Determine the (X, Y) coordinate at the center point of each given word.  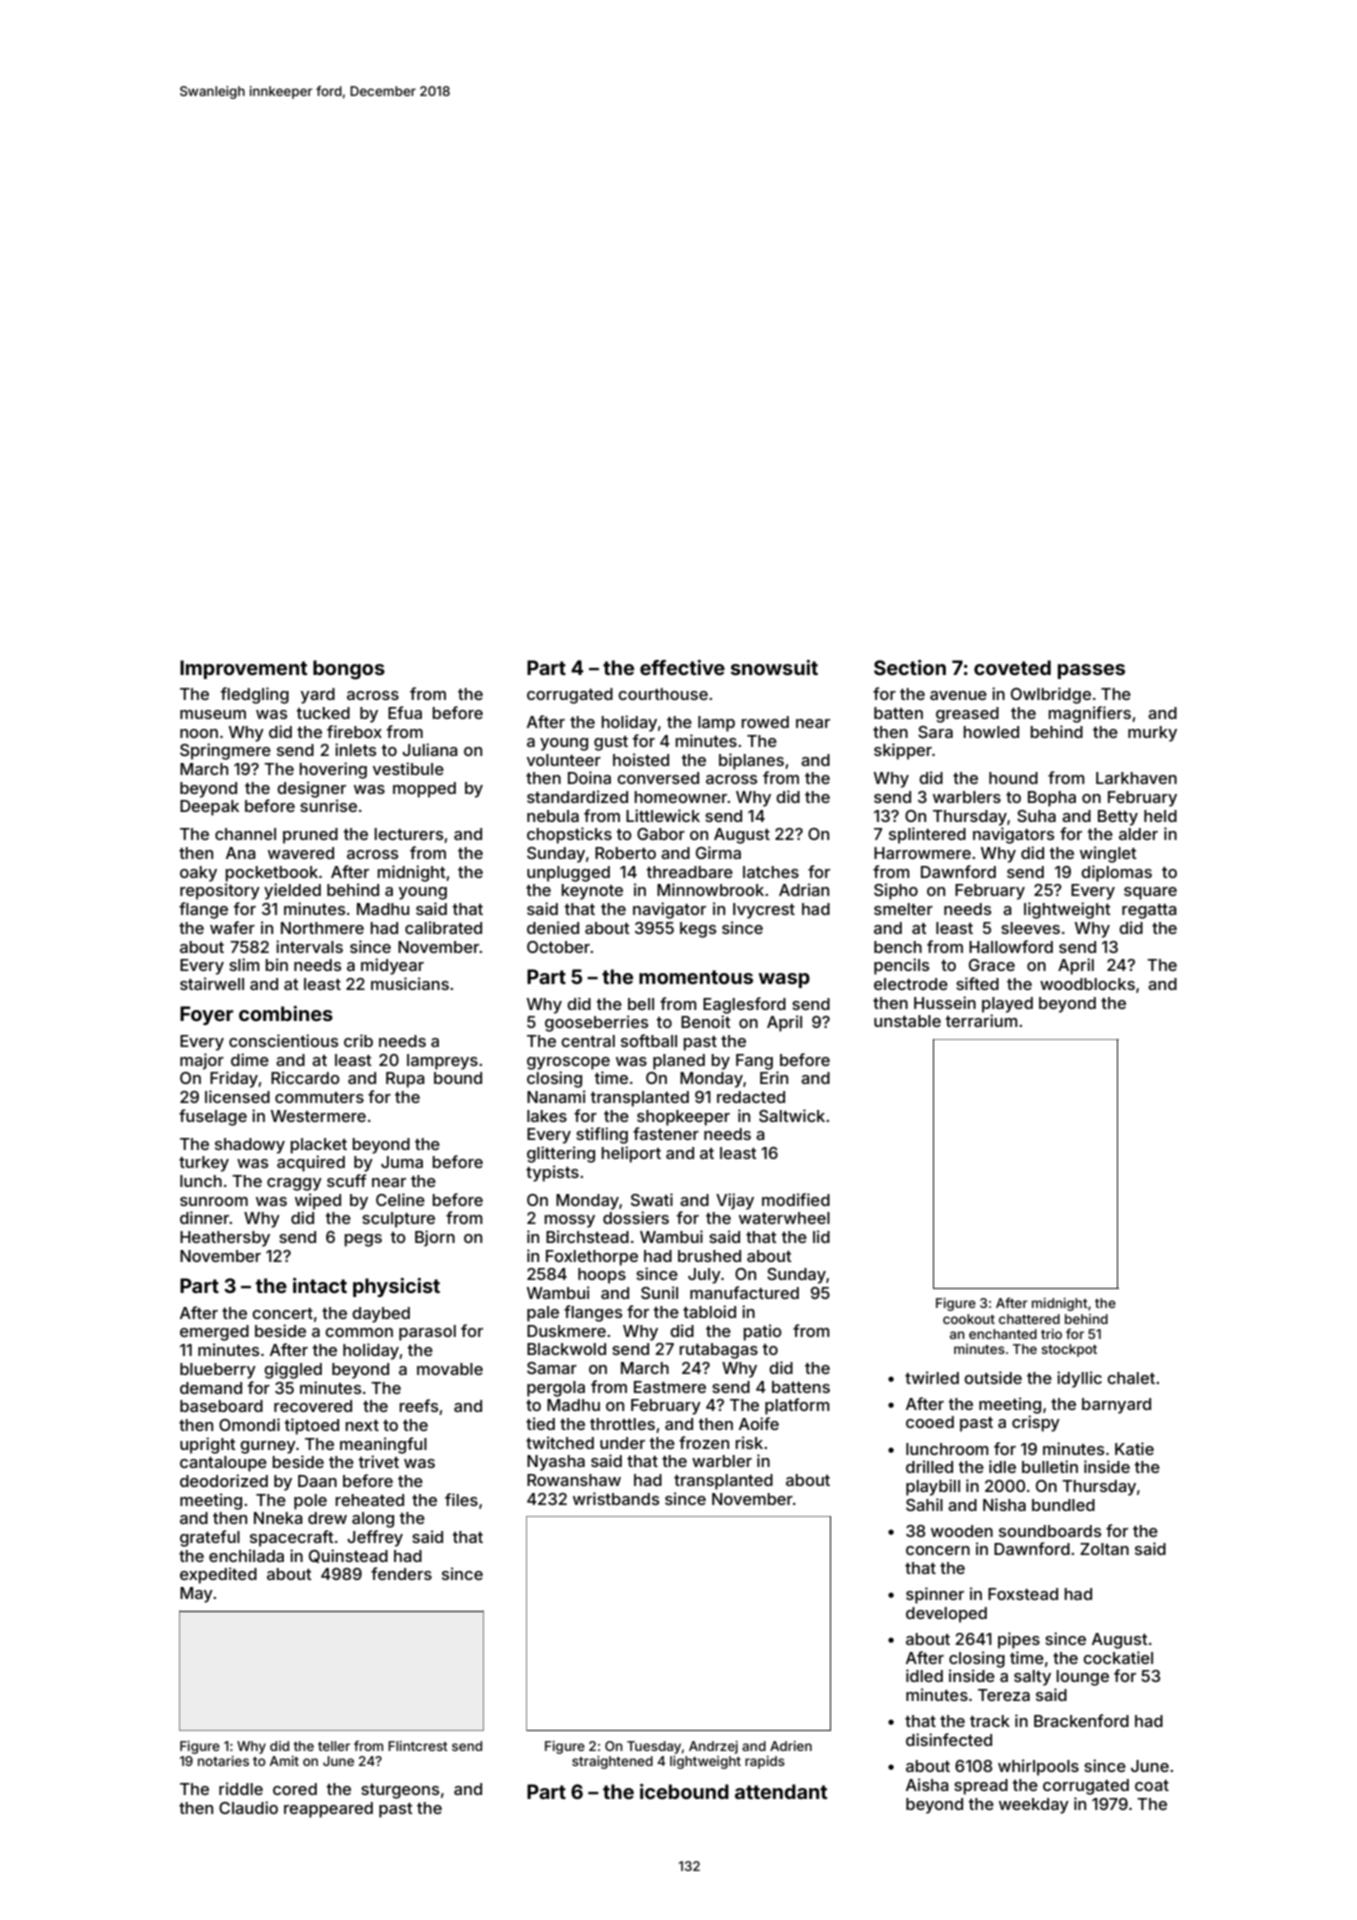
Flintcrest (418, 1746)
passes (1091, 671)
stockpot (1069, 1350)
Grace (992, 965)
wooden (962, 1531)
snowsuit (774, 667)
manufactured (744, 1292)
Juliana (430, 749)
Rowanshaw (574, 1480)
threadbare (689, 872)
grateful (210, 1538)
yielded (292, 891)
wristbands (616, 1498)
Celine (400, 1199)
